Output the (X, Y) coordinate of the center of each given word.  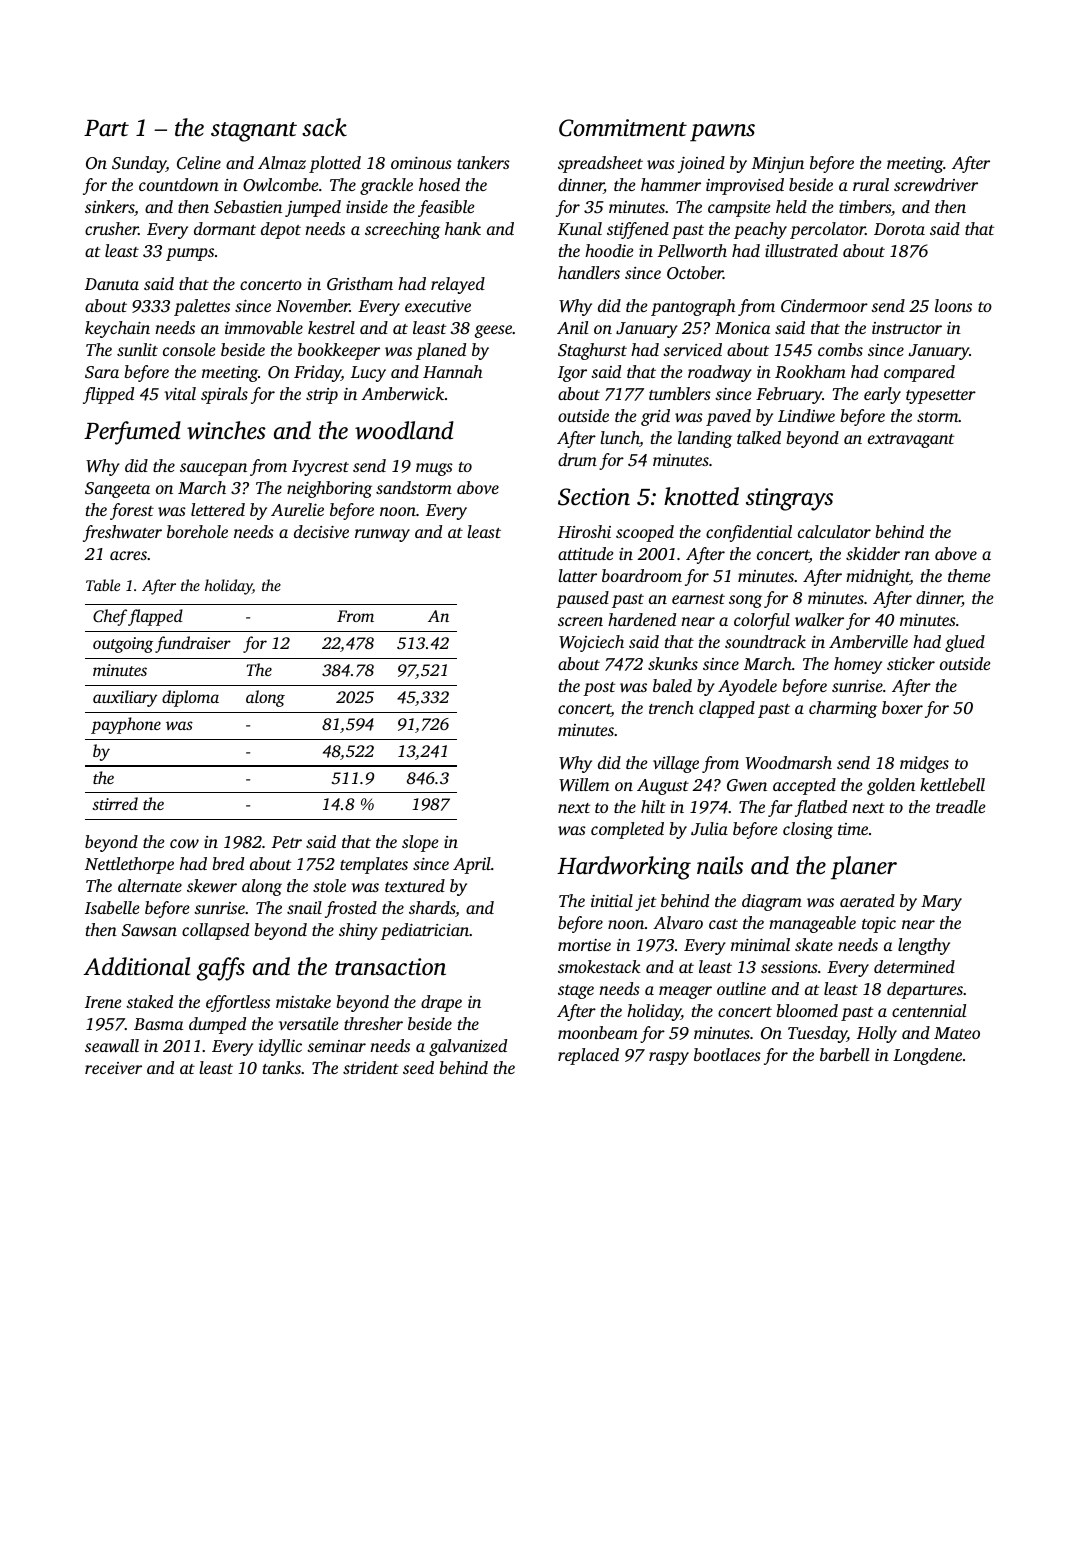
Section (594, 497)
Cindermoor (824, 306)
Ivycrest (320, 468)
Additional (136, 966)
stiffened (638, 230)
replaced (588, 1056)
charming (843, 709)
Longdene (927, 1056)
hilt (653, 806)
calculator (834, 531)
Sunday (139, 164)
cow (184, 843)
